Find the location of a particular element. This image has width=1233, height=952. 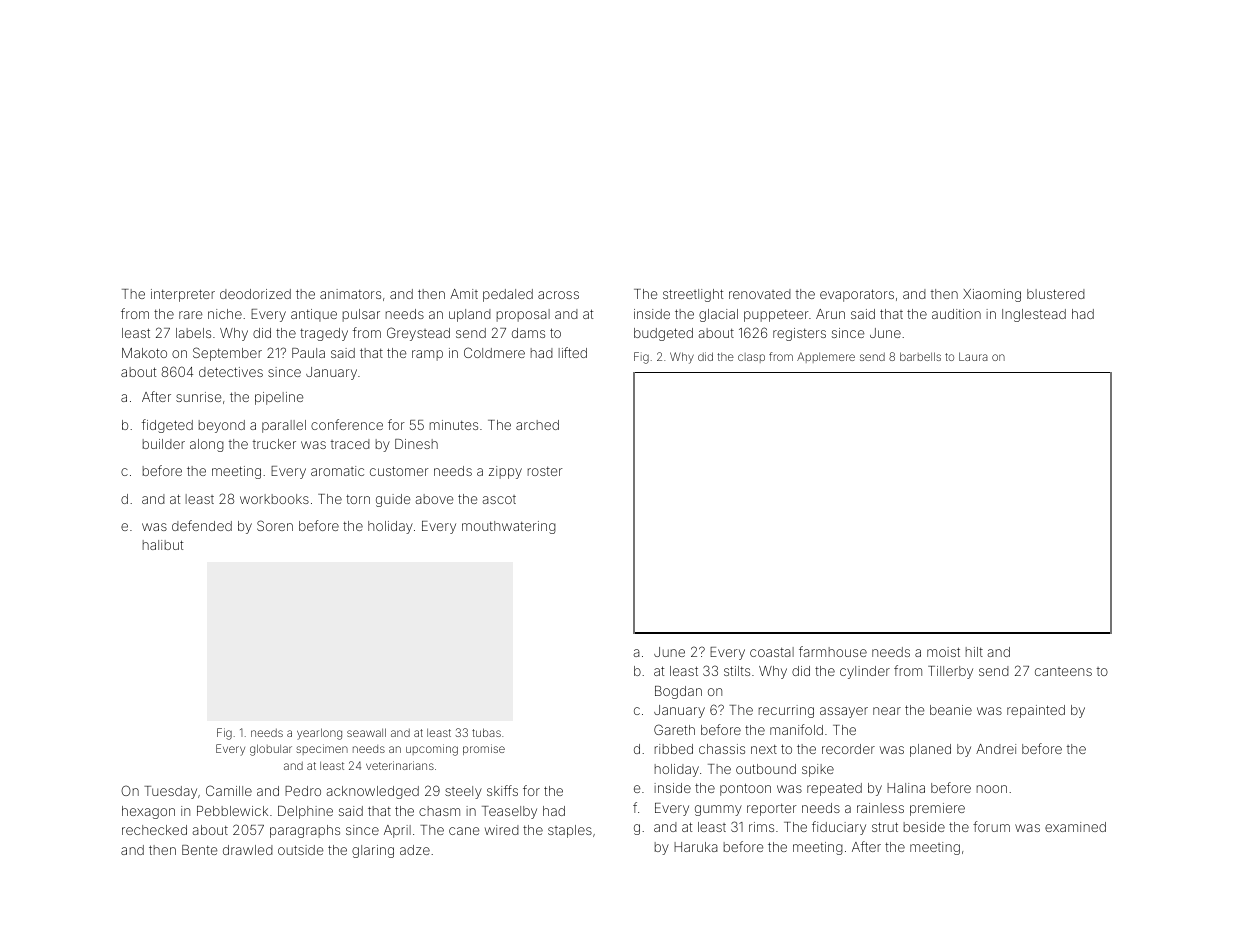

Gareth is located at coordinates (674, 729).
